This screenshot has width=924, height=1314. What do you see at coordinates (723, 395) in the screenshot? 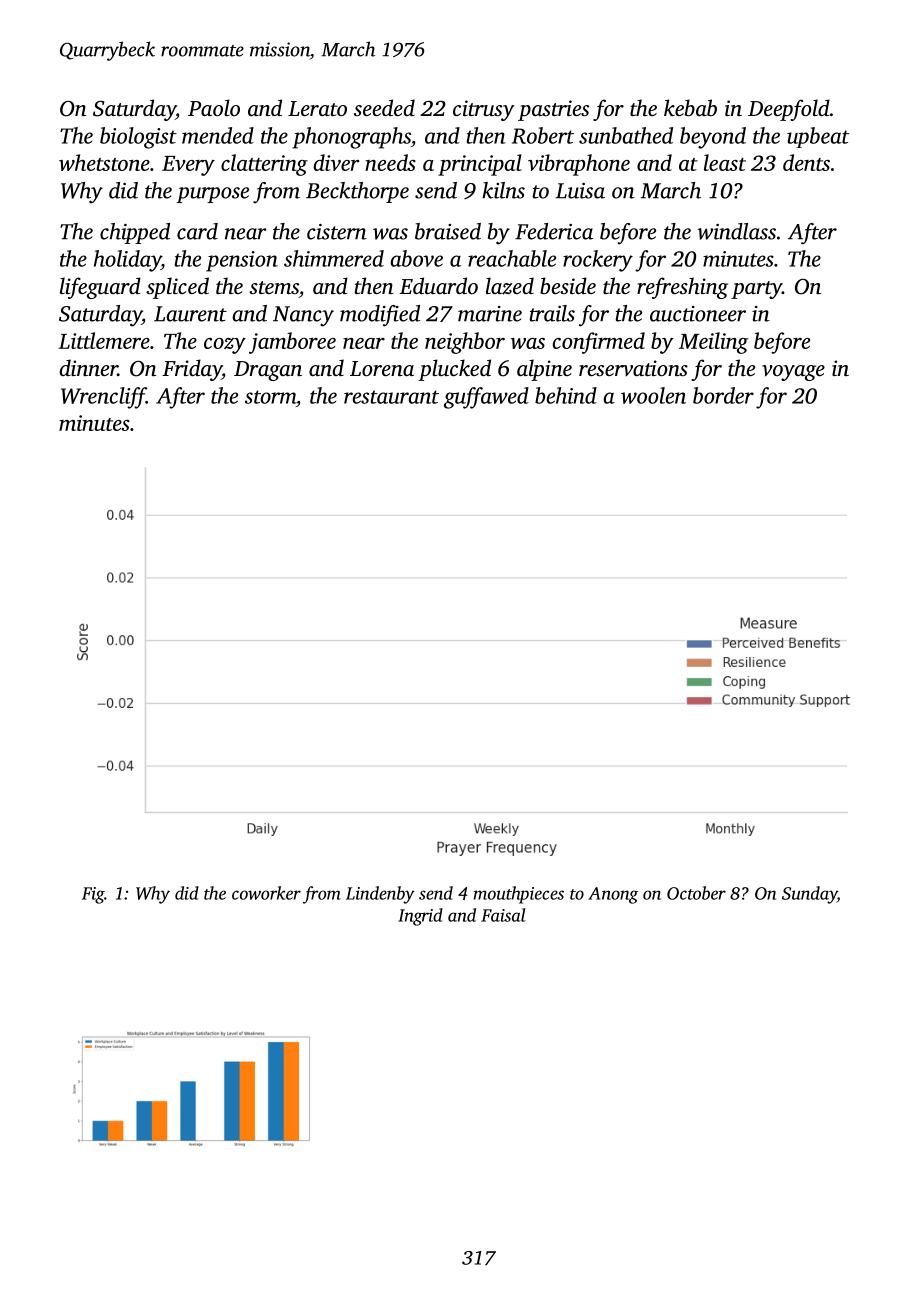
I see `border` at bounding box center [723, 395].
